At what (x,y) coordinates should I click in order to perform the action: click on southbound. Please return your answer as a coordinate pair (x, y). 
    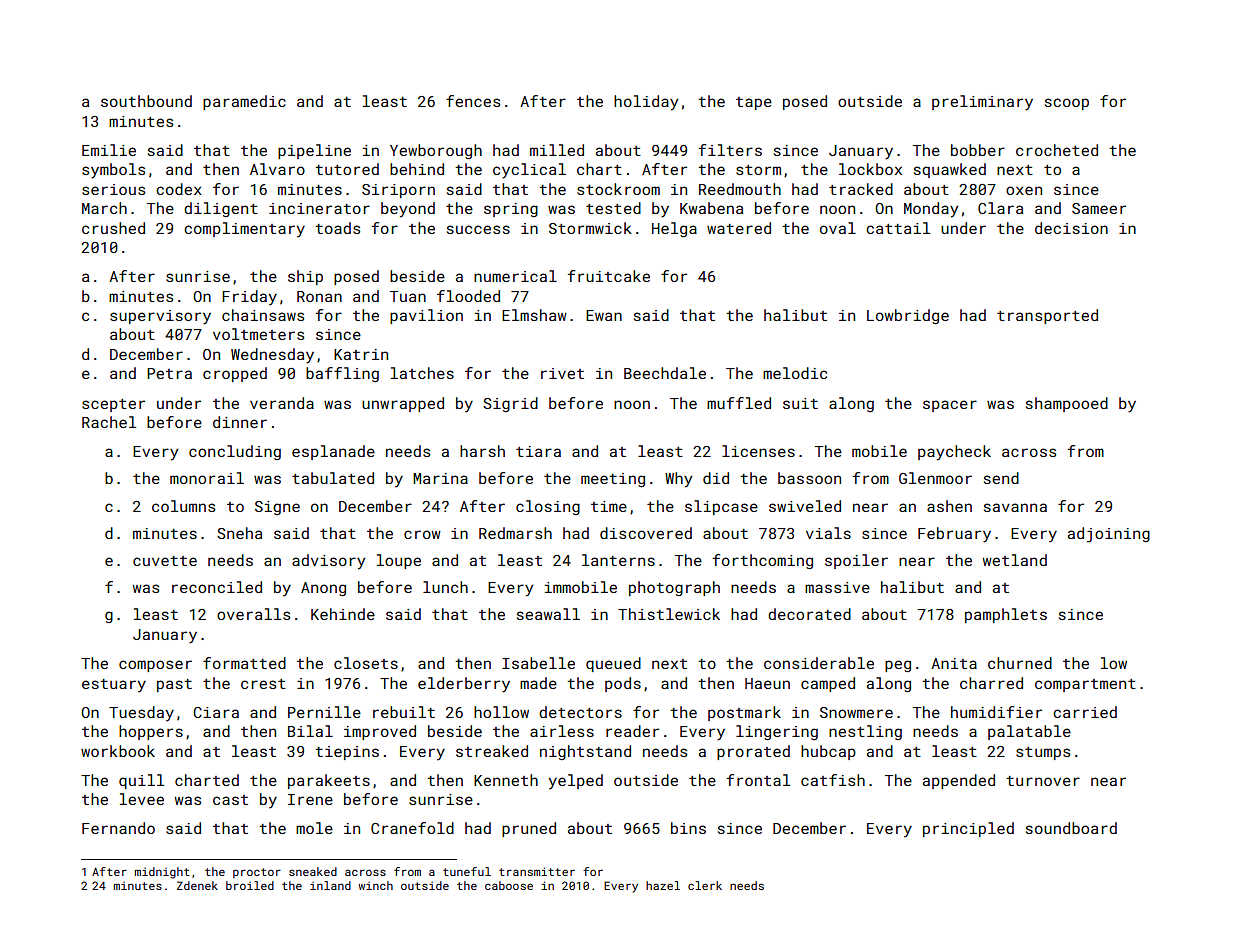
    Looking at the image, I should click on (146, 101).
